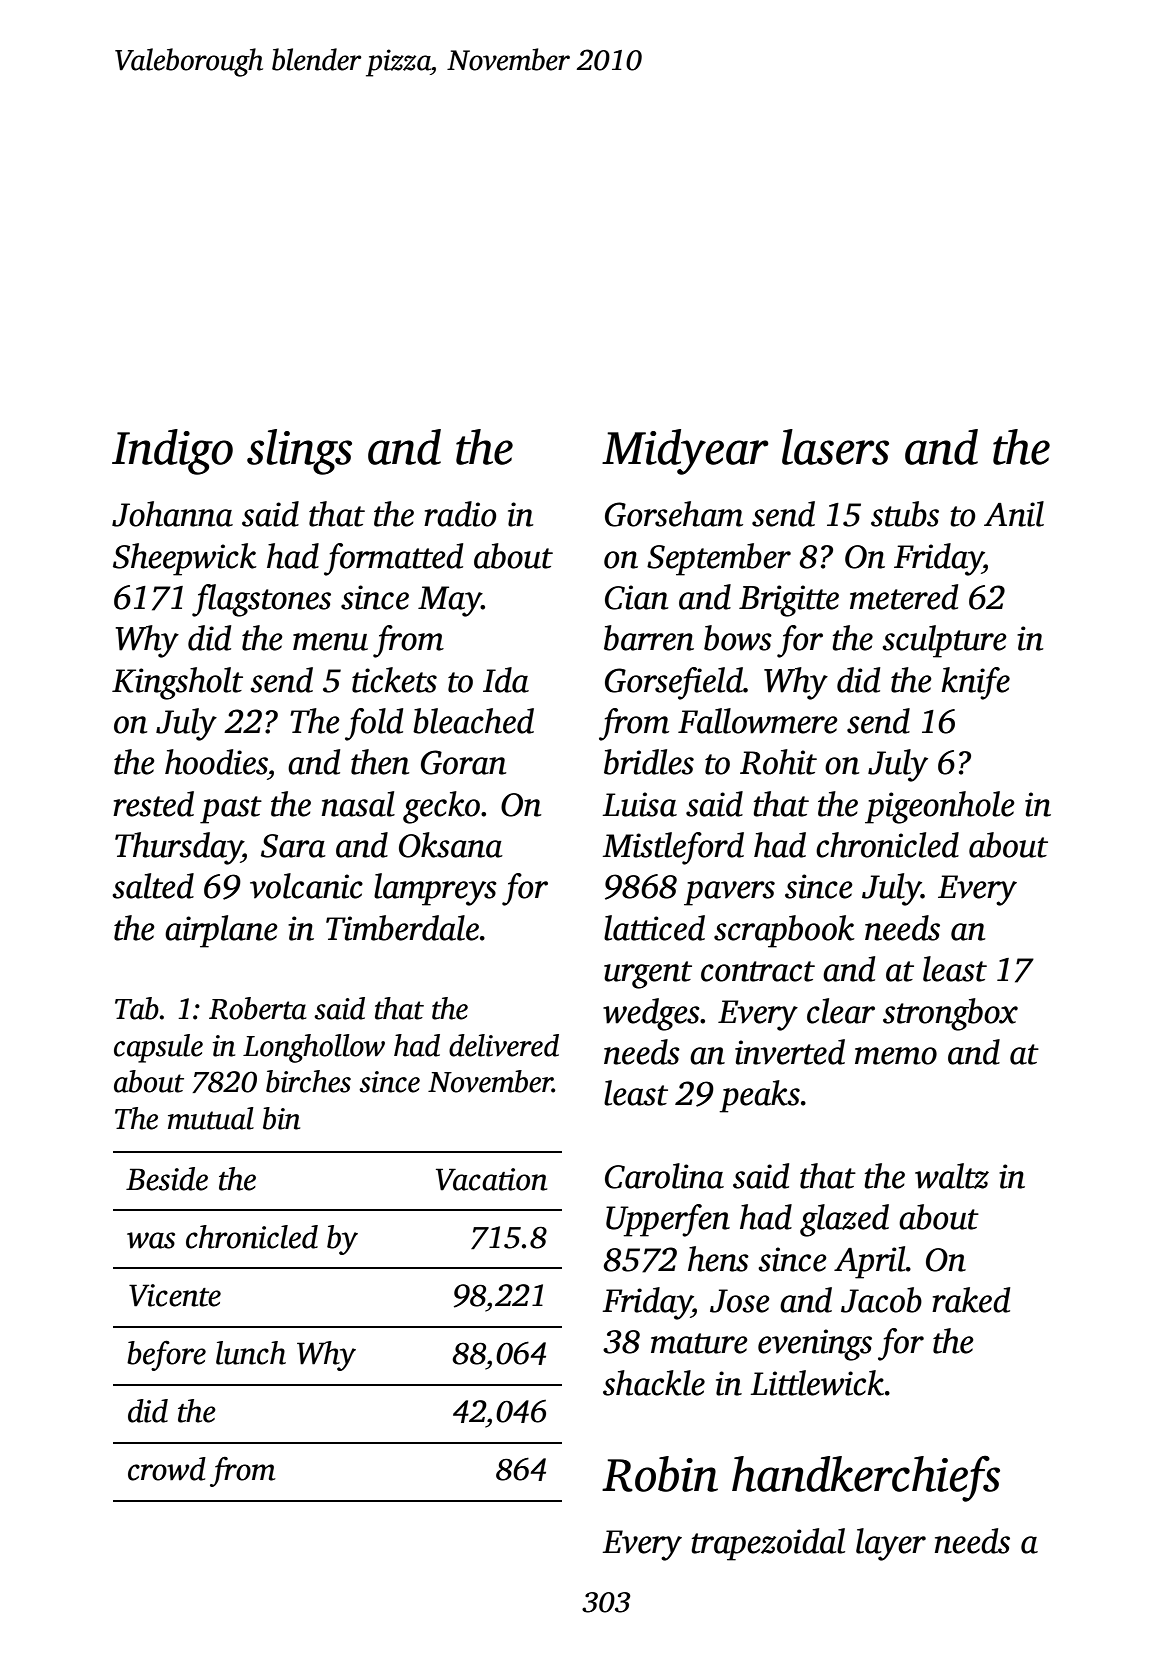 The height and width of the screenshot is (1654, 1165). What do you see at coordinates (685, 452) in the screenshot?
I see `Midyear` at bounding box center [685, 452].
